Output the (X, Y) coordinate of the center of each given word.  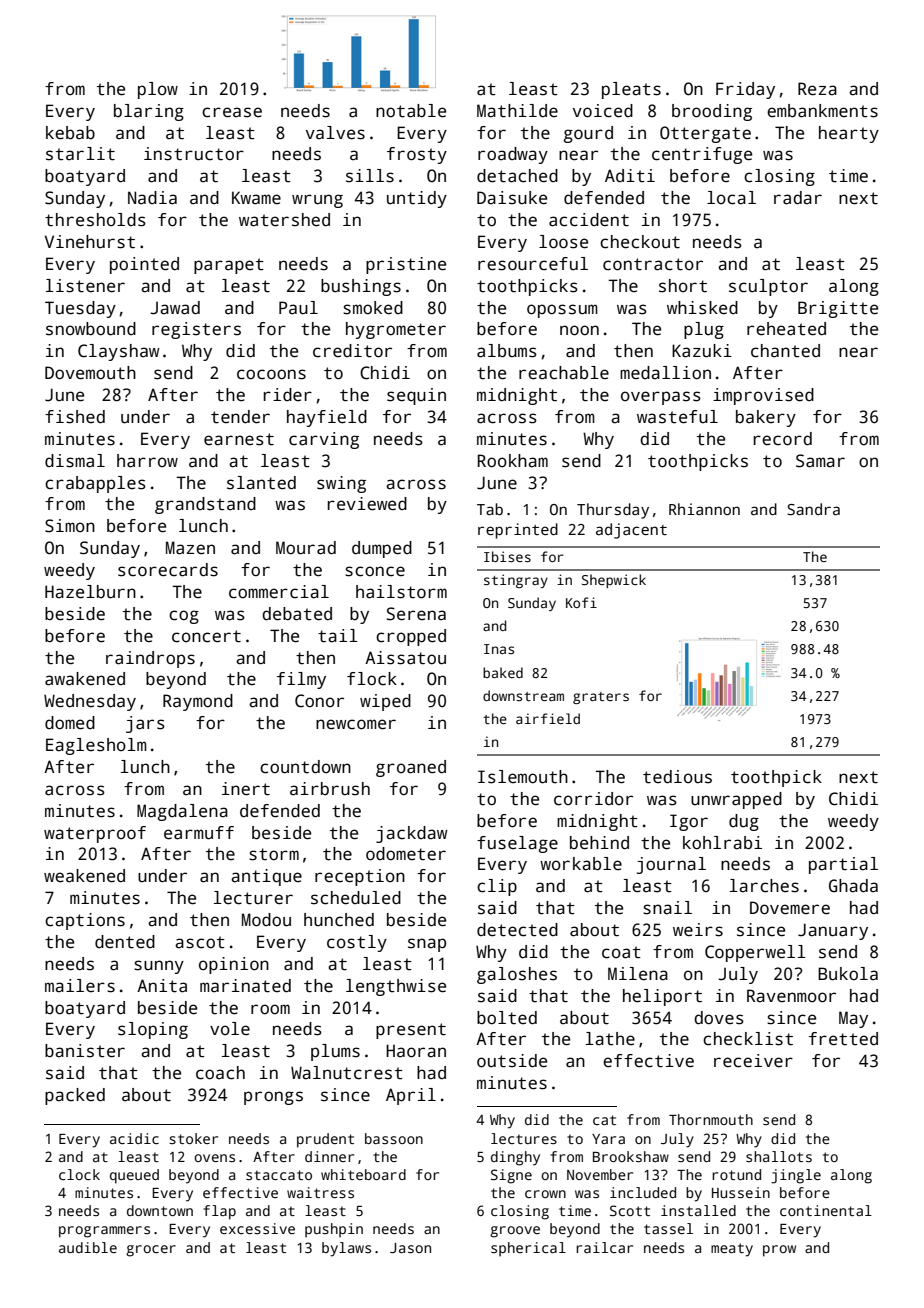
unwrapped (736, 800)
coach (220, 1073)
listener (85, 286)
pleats (631, 90)
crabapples (95, 484)
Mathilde (517, 111)
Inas (499, 649)
